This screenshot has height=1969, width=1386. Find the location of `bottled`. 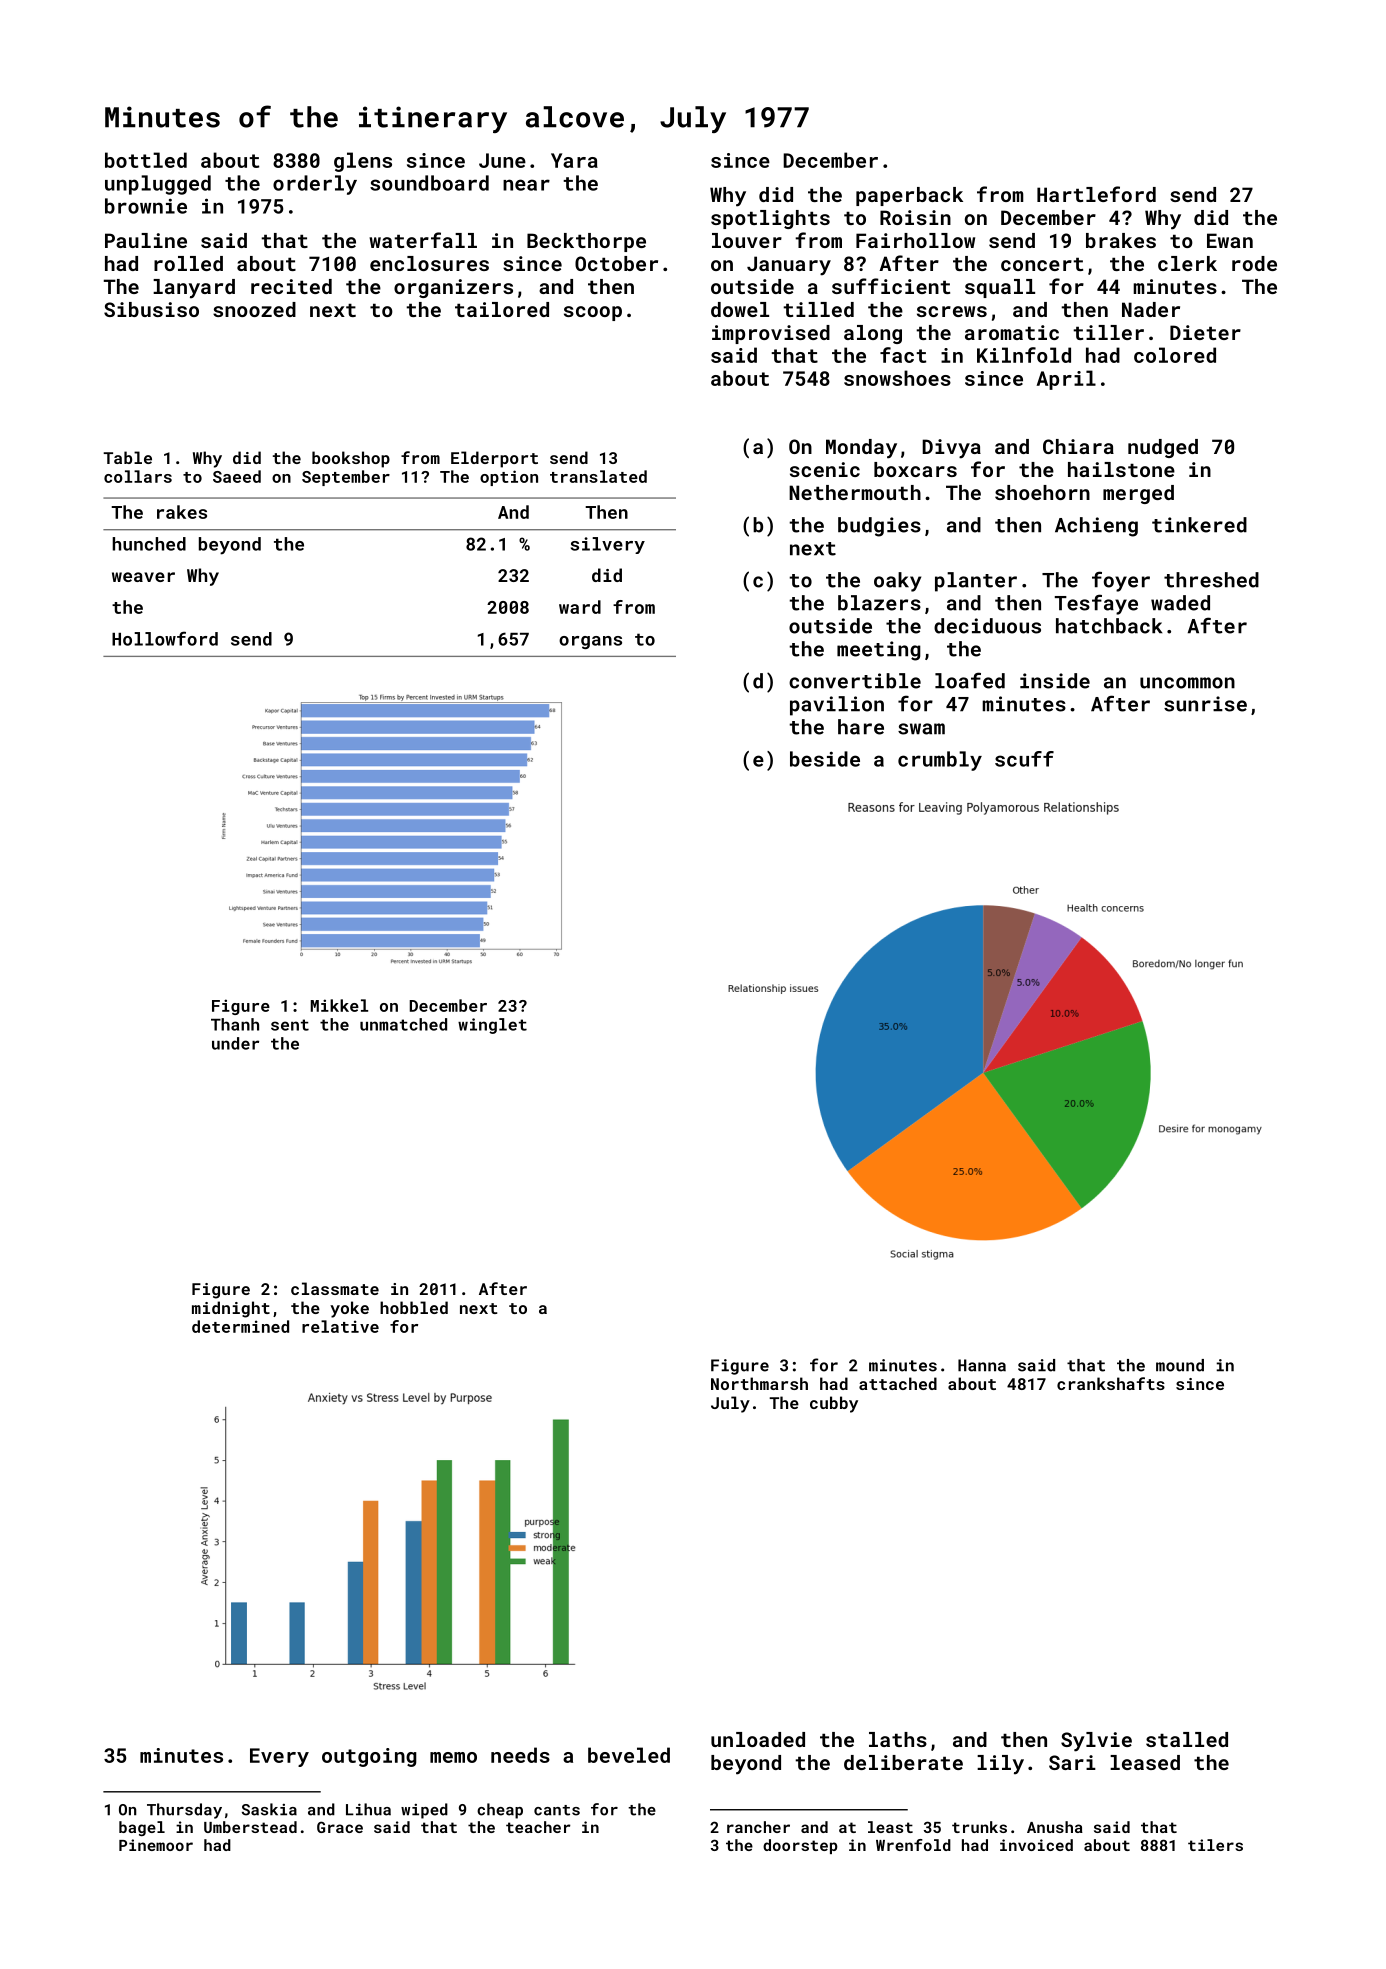

bottled is located at coordinates (146, 160).
